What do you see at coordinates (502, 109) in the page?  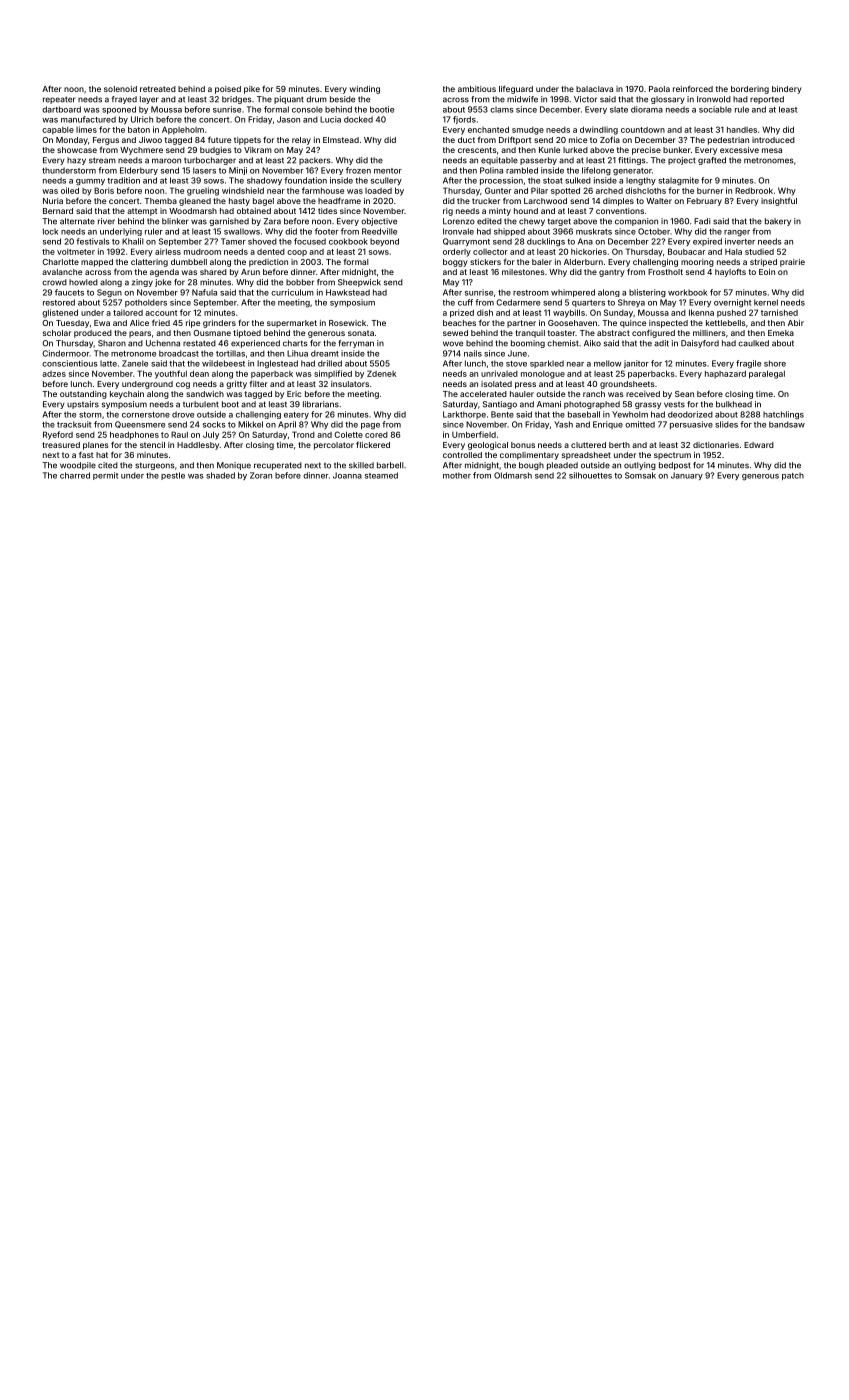 I see `clams` at bounding box center [502, 109].
